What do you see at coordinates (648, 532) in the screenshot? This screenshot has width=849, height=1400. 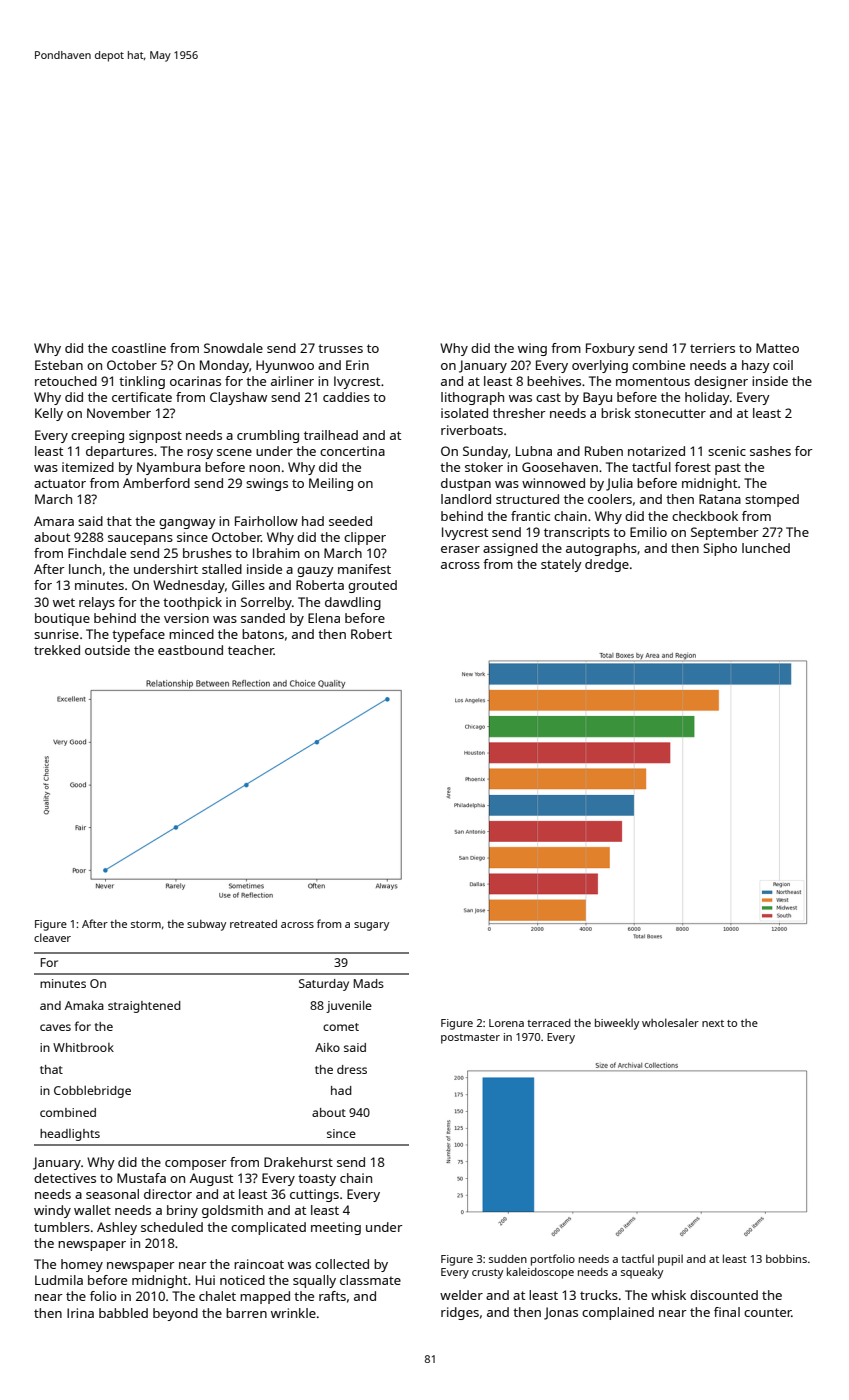 I see `Emilio` at bounding box center [648, 532].
